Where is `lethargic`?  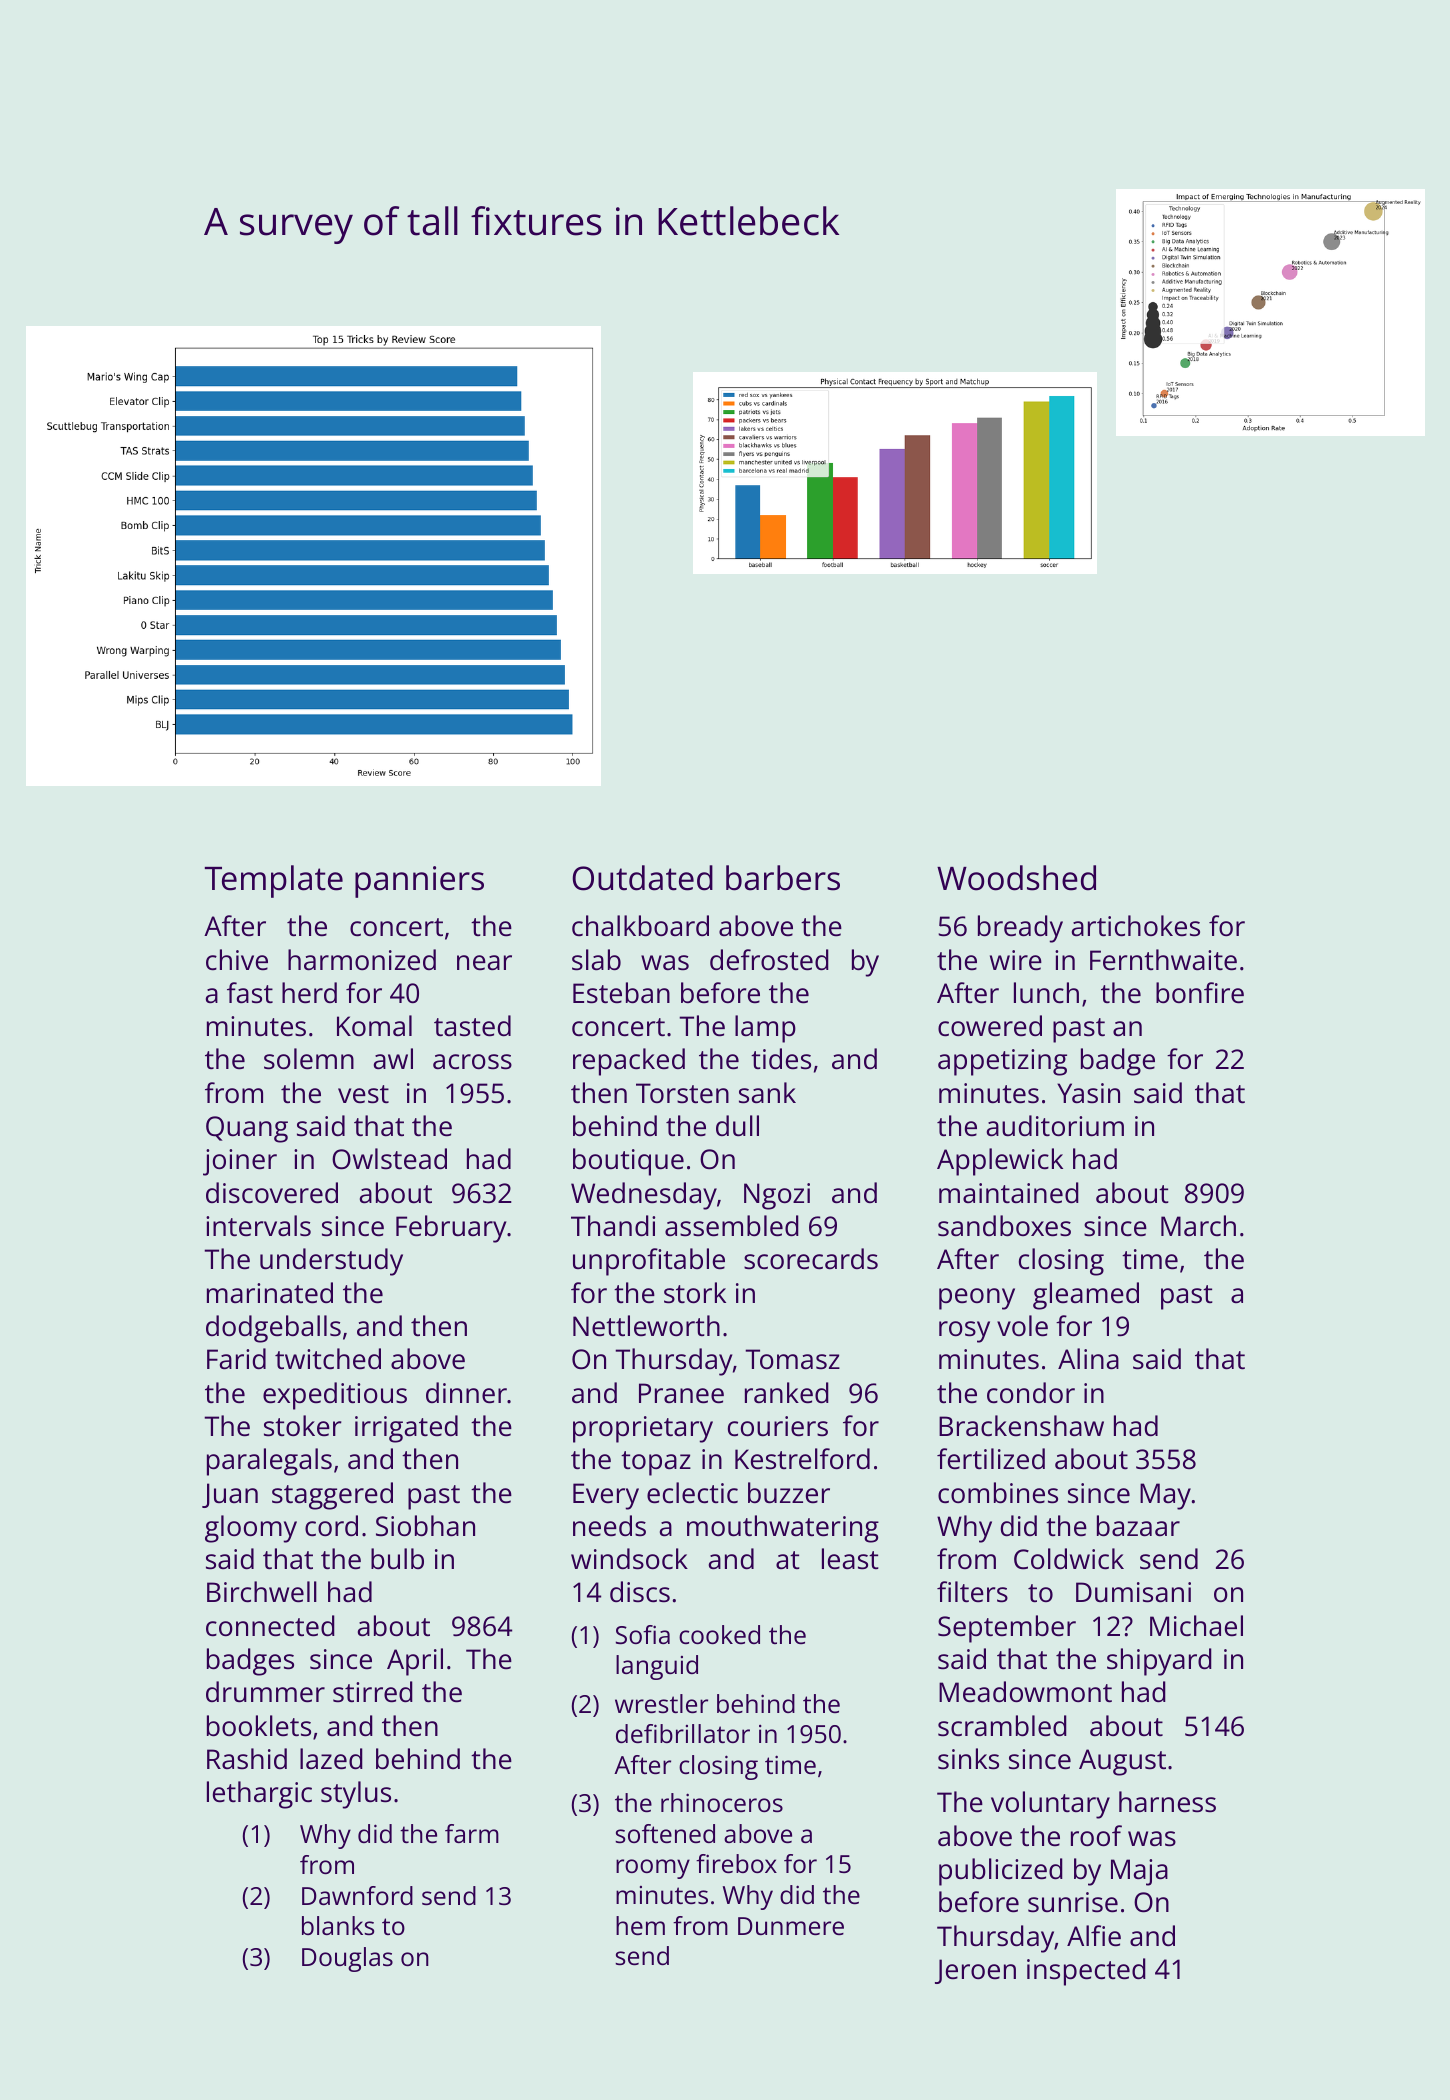 lethargic is located at coordinates (259, 1795).
